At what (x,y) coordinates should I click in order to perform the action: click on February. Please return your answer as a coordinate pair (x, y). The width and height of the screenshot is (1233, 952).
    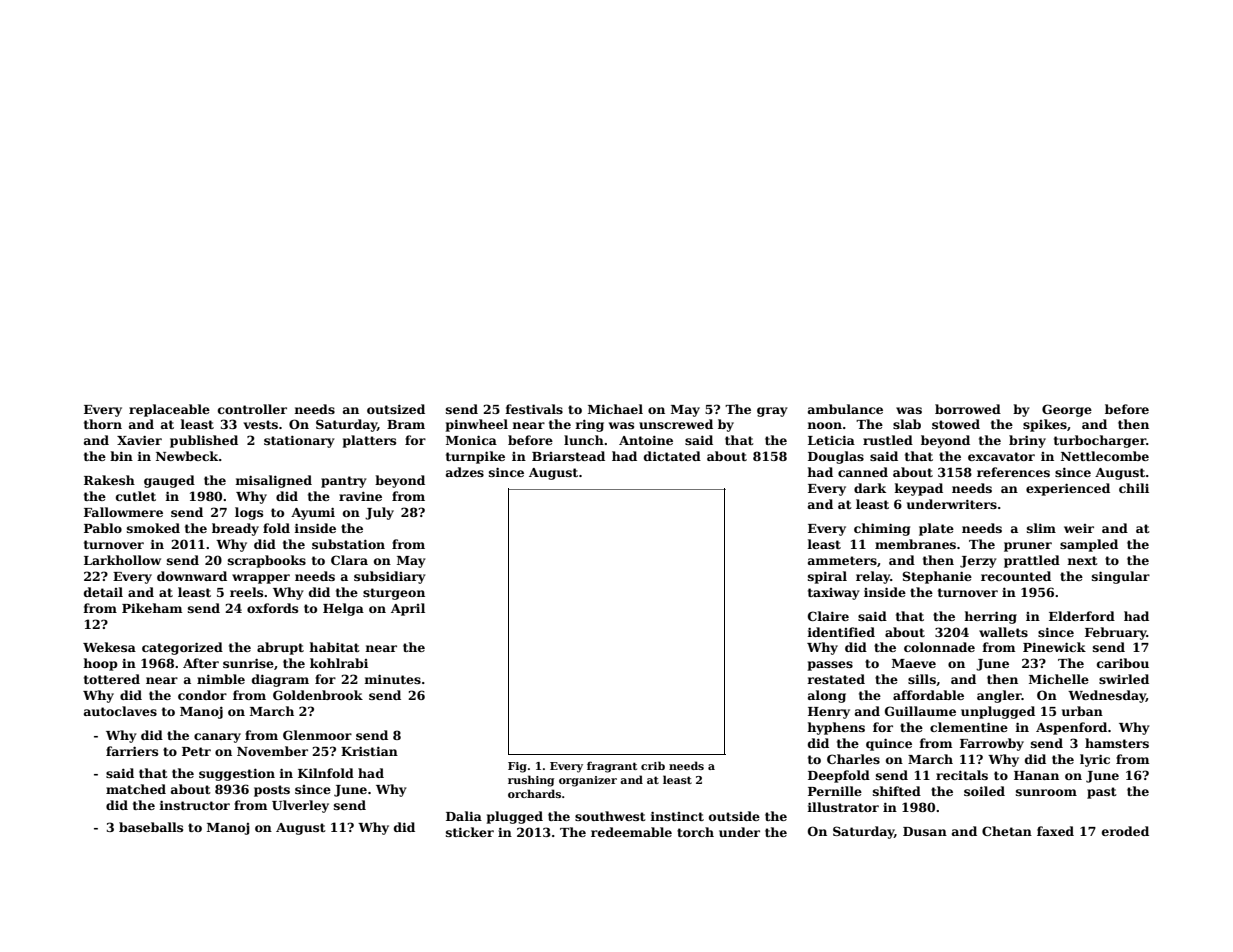
    Looking at the image, I should click on (1116, 633).
